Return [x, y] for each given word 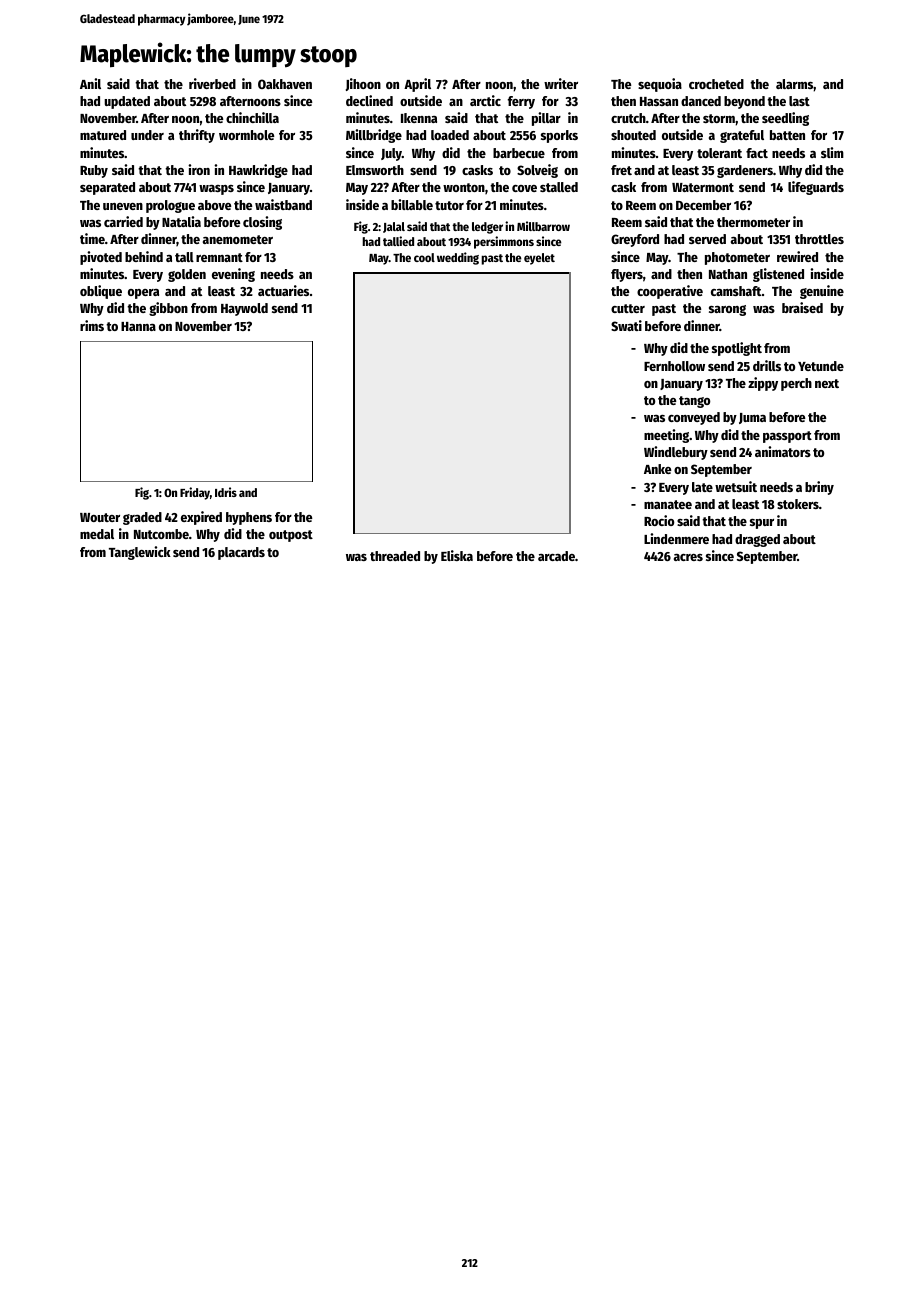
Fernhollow [674, 366]
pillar [546, 119]
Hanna [138, 326]
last [799, 101]
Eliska [457, 555]
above [214, 205]
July [391, 154]
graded [142, 518]
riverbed [212, 83]
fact [757, 153]
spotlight [737, 349]
